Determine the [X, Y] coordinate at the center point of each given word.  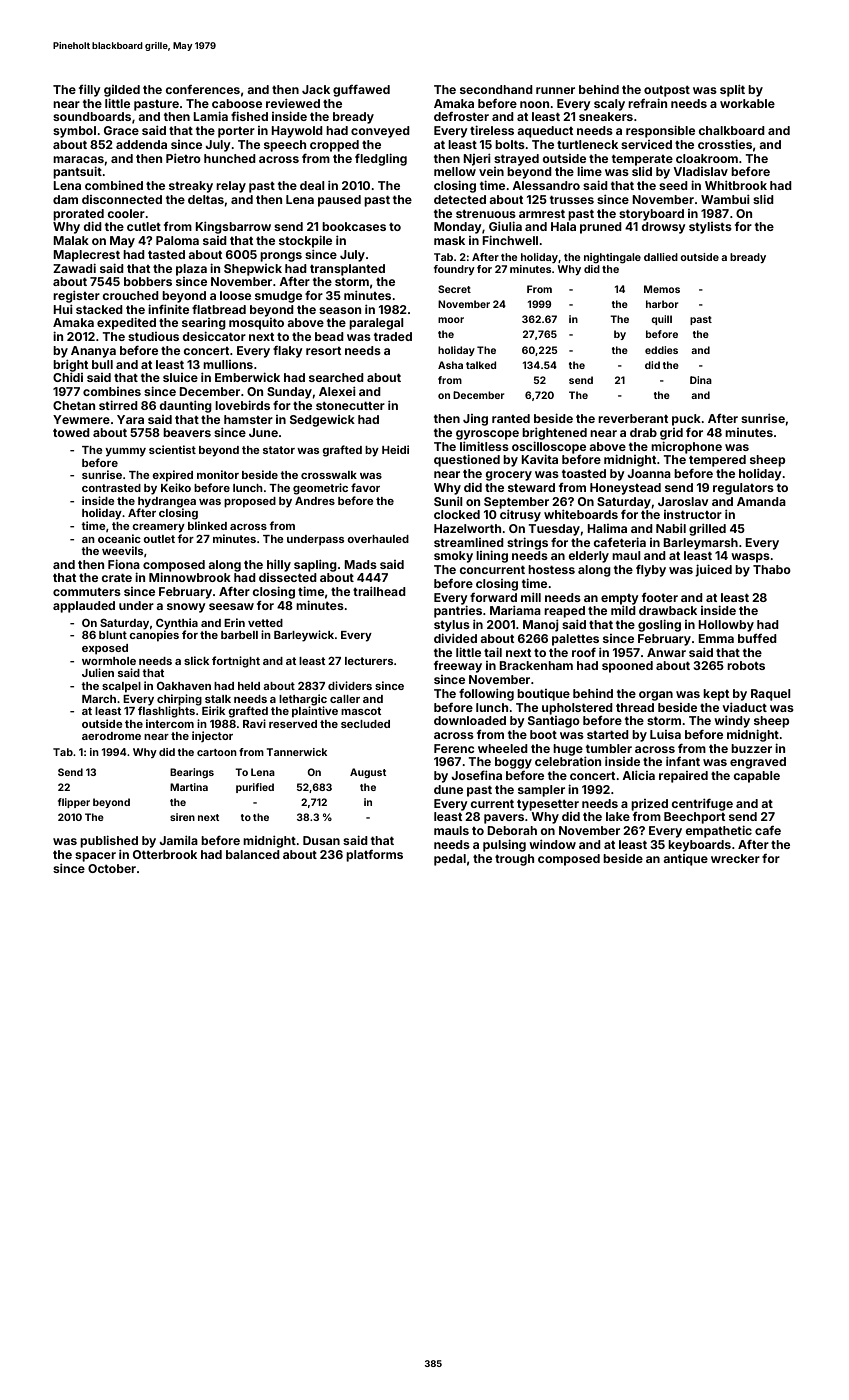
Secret [454, 289]
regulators [743, 489]
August [368, 773]
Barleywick [304, 636]
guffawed [361, 91]
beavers [187, 432]
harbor [662, 304]
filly [90, 91]
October [112, 868]
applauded [84, 607]
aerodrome [111, 736]
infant [683, 761]
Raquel [771, 695]
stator [279, 450]
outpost [667, 91]
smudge [278, 297]
